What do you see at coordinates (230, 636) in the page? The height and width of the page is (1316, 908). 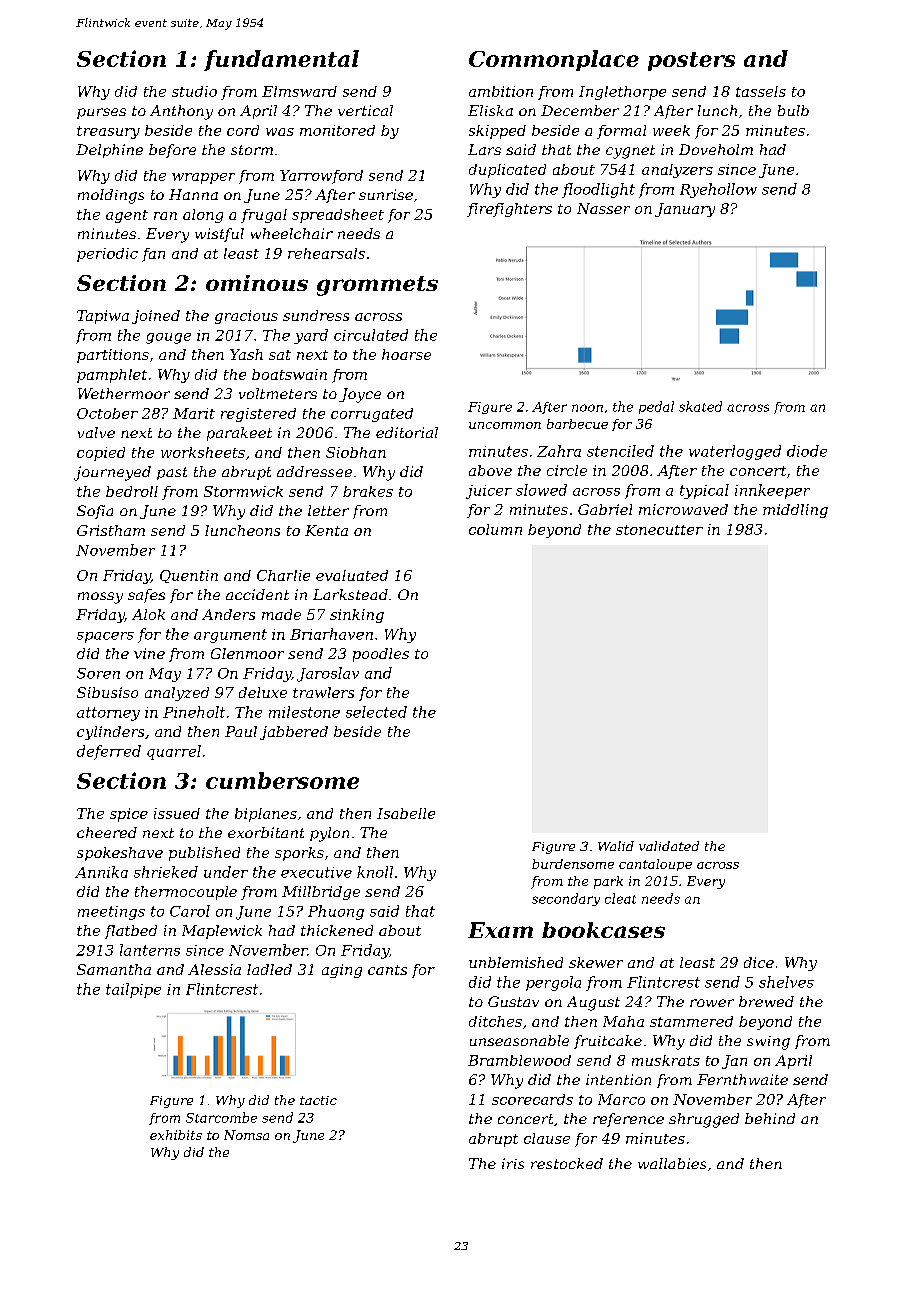 I see `argument` at bounding box center [230, 636].
